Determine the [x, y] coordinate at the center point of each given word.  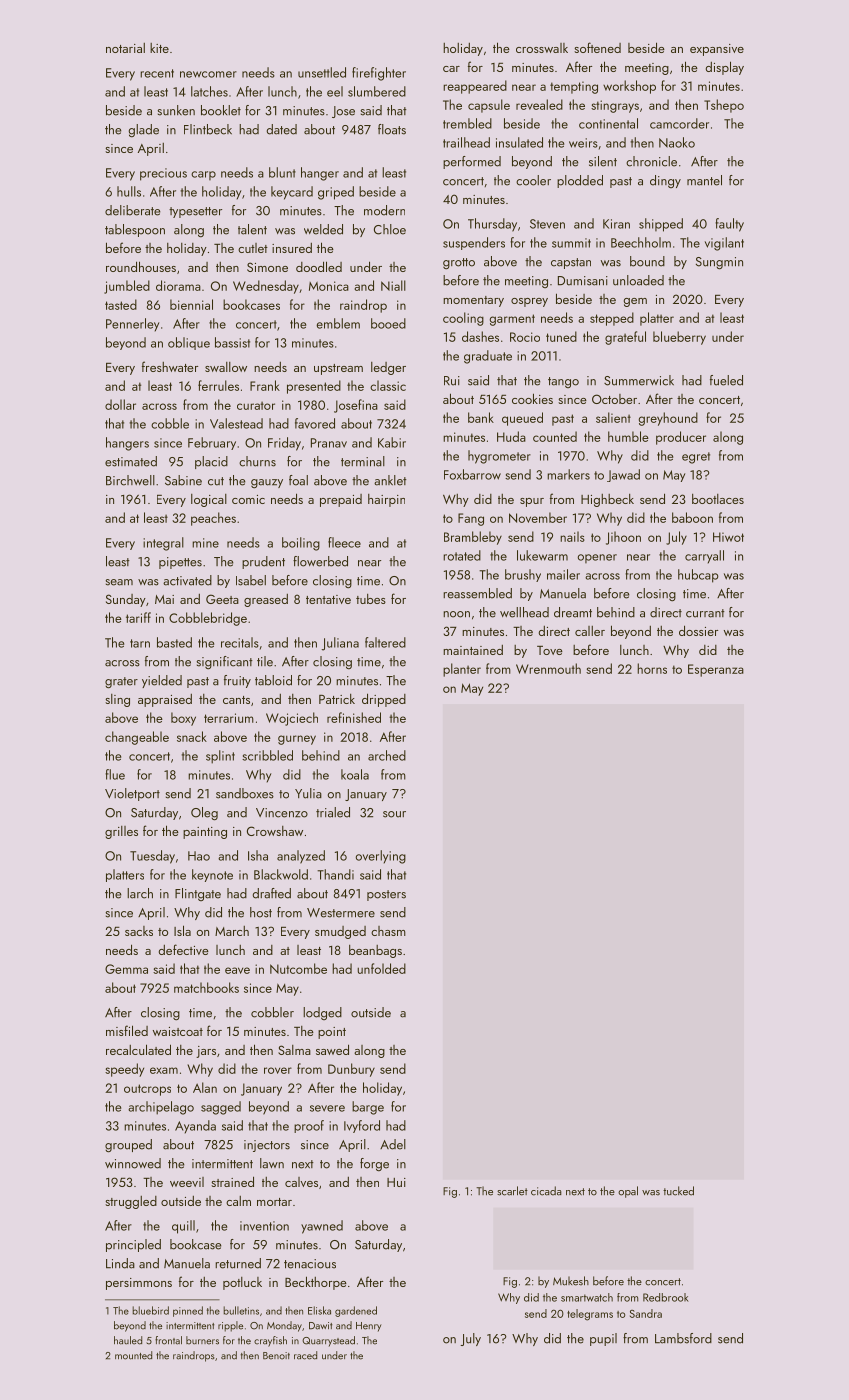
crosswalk [542, 48]
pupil [603, 1339]
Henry [368, 1327]
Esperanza [716, 670]
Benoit [276, 1356]
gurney [297, 740]
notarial [125, 48]
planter [462, 670]
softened [597, 47]
